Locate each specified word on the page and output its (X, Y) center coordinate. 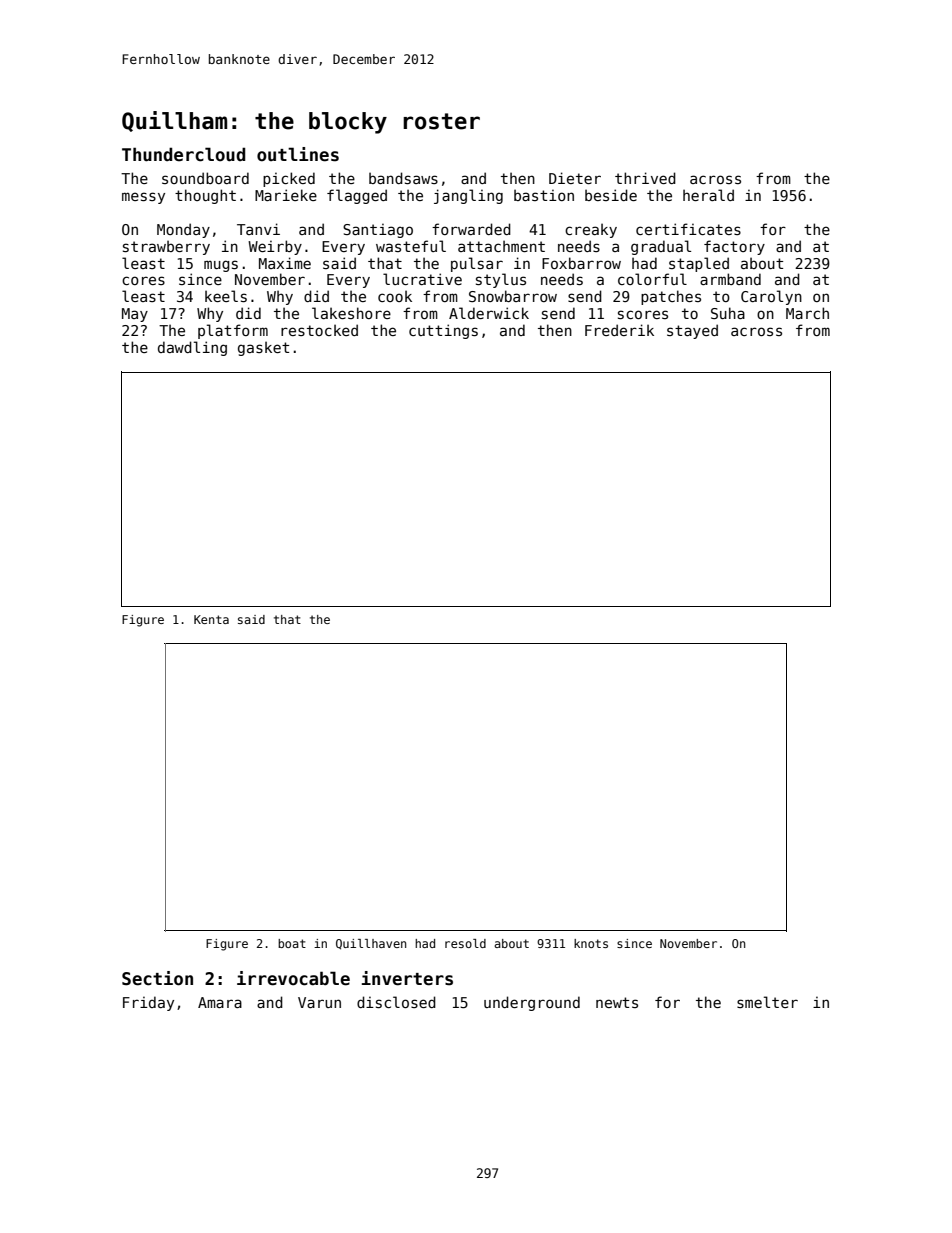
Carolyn (771, 297)
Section (157, 978)
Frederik (619, 330)
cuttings (443, 331)
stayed (692, 331)
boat (292, 943)
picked (289, 179)
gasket (263, 348)
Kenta (211, 619)
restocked (319, 330)
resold (465, 943)
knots (591, 943)
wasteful (411, 246)
